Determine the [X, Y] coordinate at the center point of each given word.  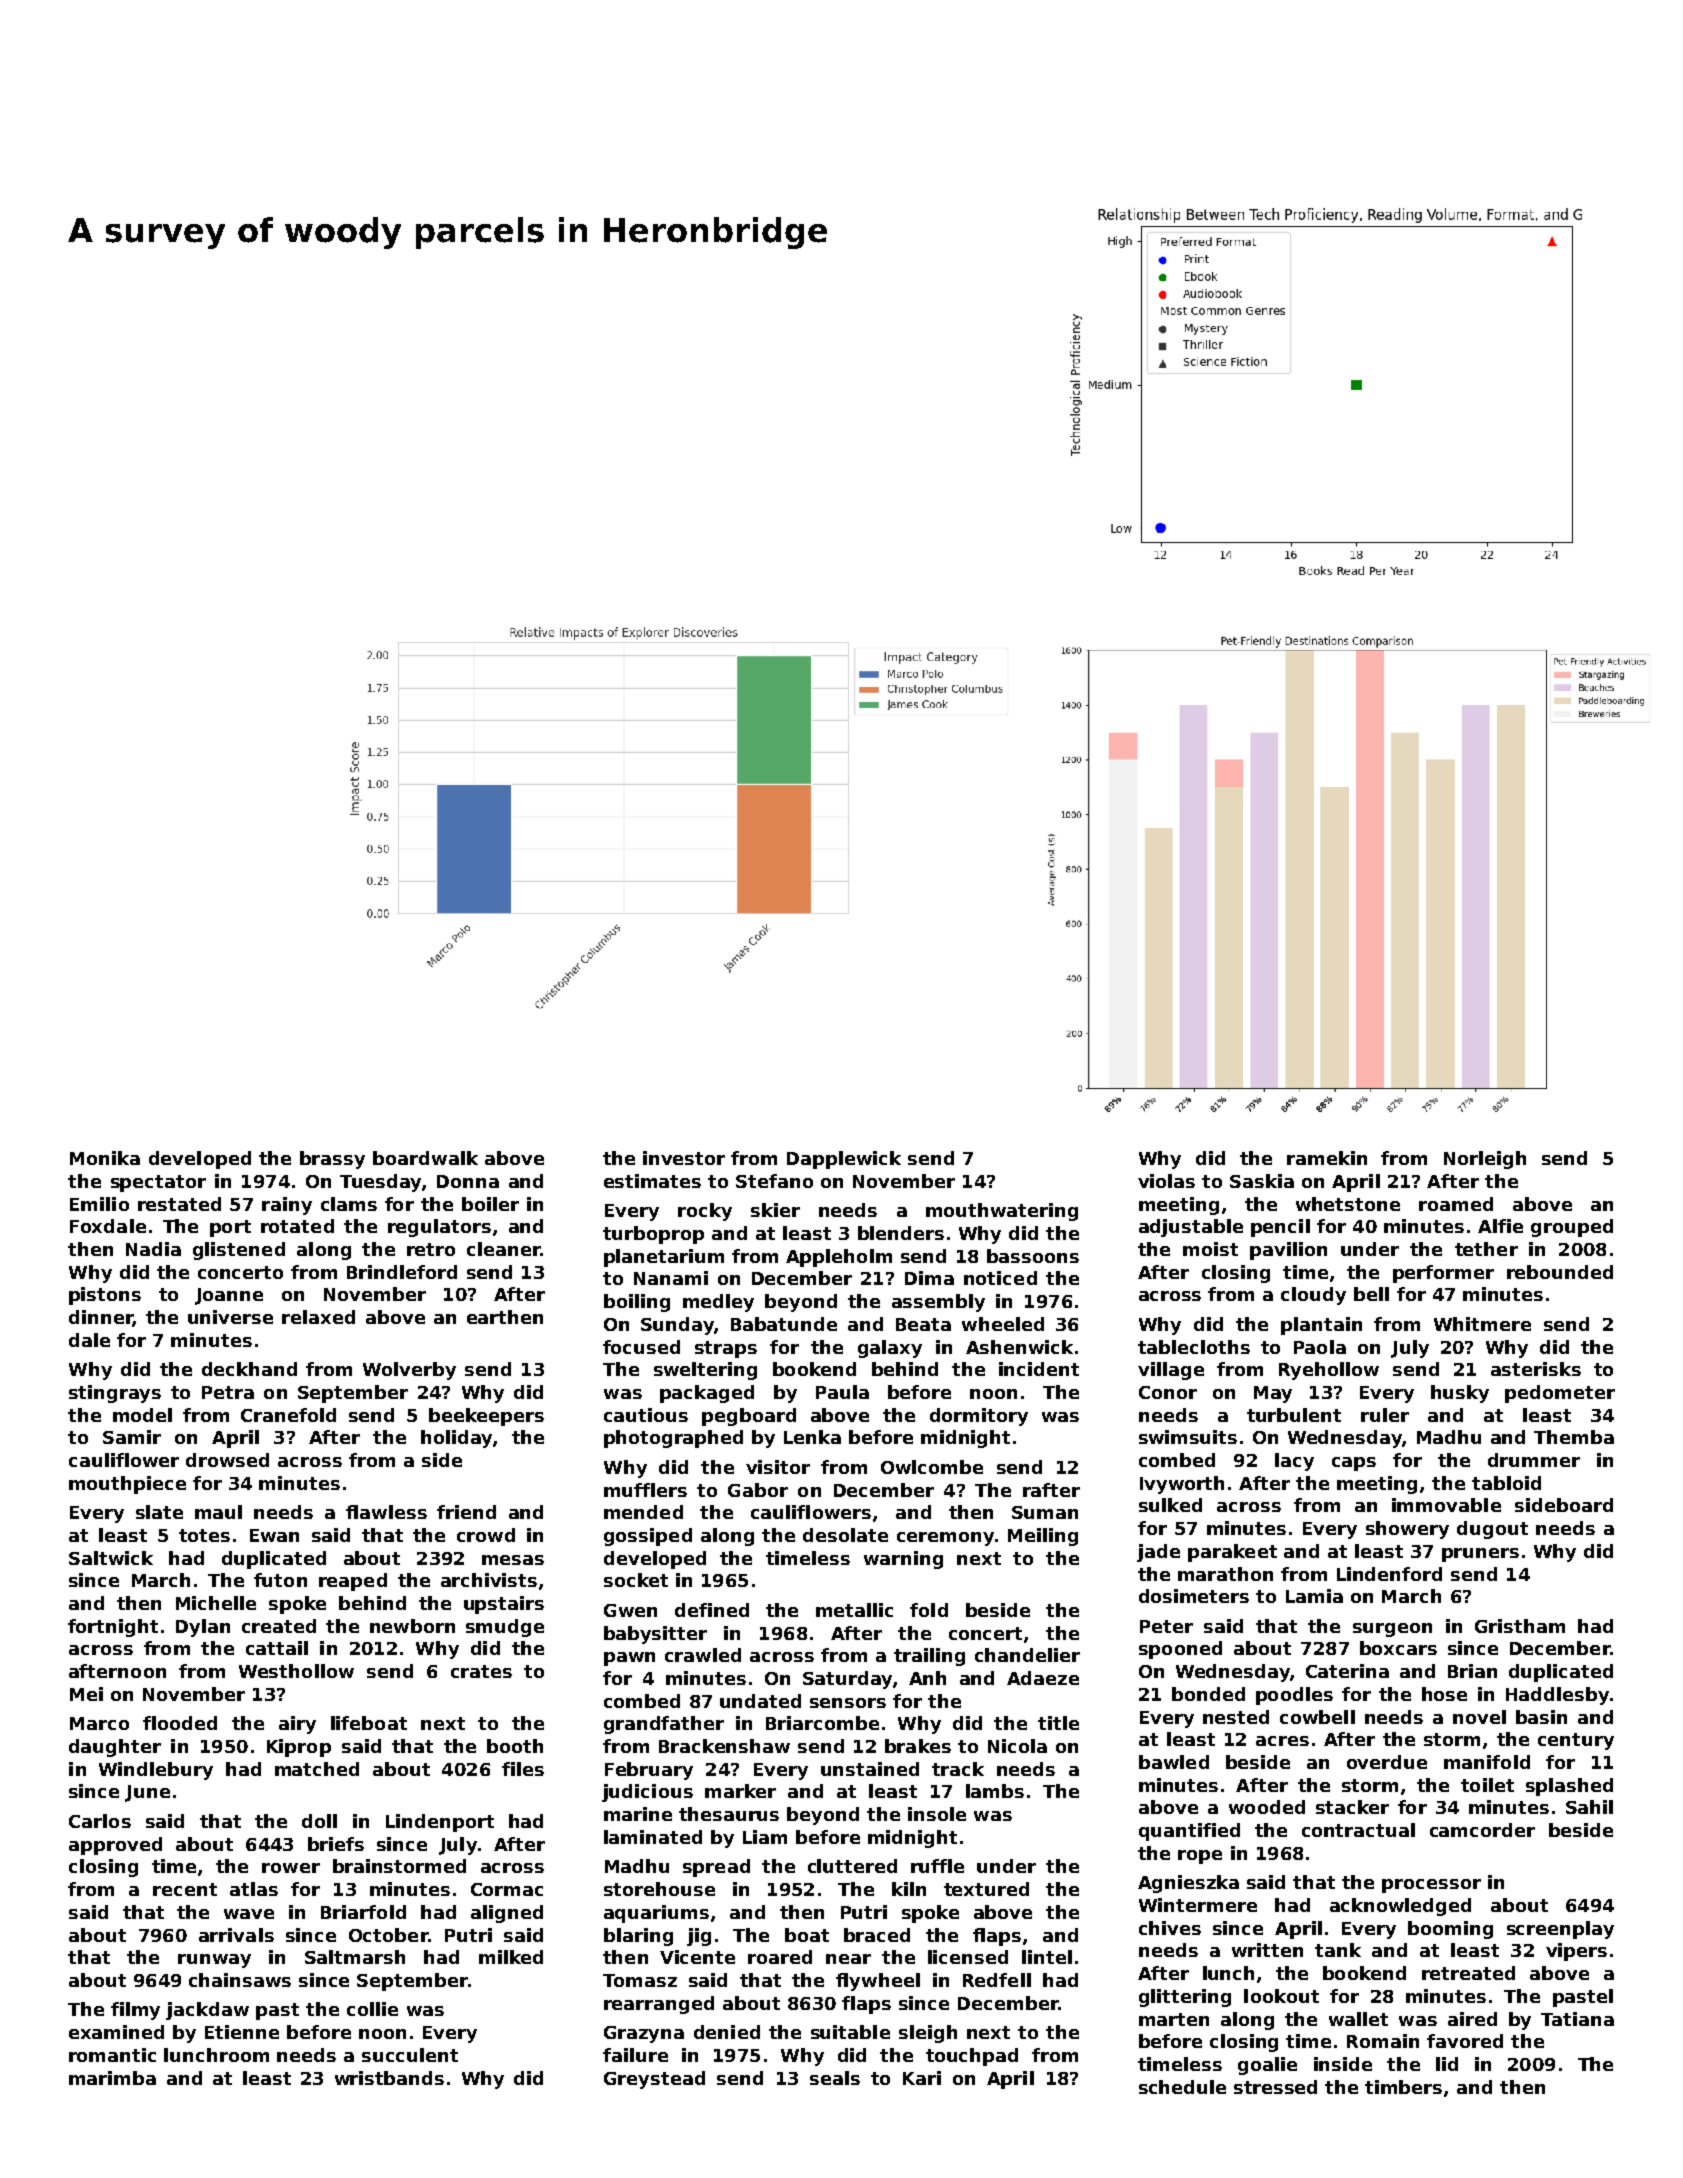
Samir [132, 1437]
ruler [1385, 1415]
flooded [180, 1723]
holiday [456, 1439]
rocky [705, 1212]
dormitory [979, 1417]
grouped [1572, 1228]
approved [115, 1846]
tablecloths [1194, 1347]
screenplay [1560, 1930]
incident [1039, 1369]
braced [877, 1935]
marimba [112, 2078]
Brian [1472, 1671]
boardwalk [425, 1158]
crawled [703, 1655]
